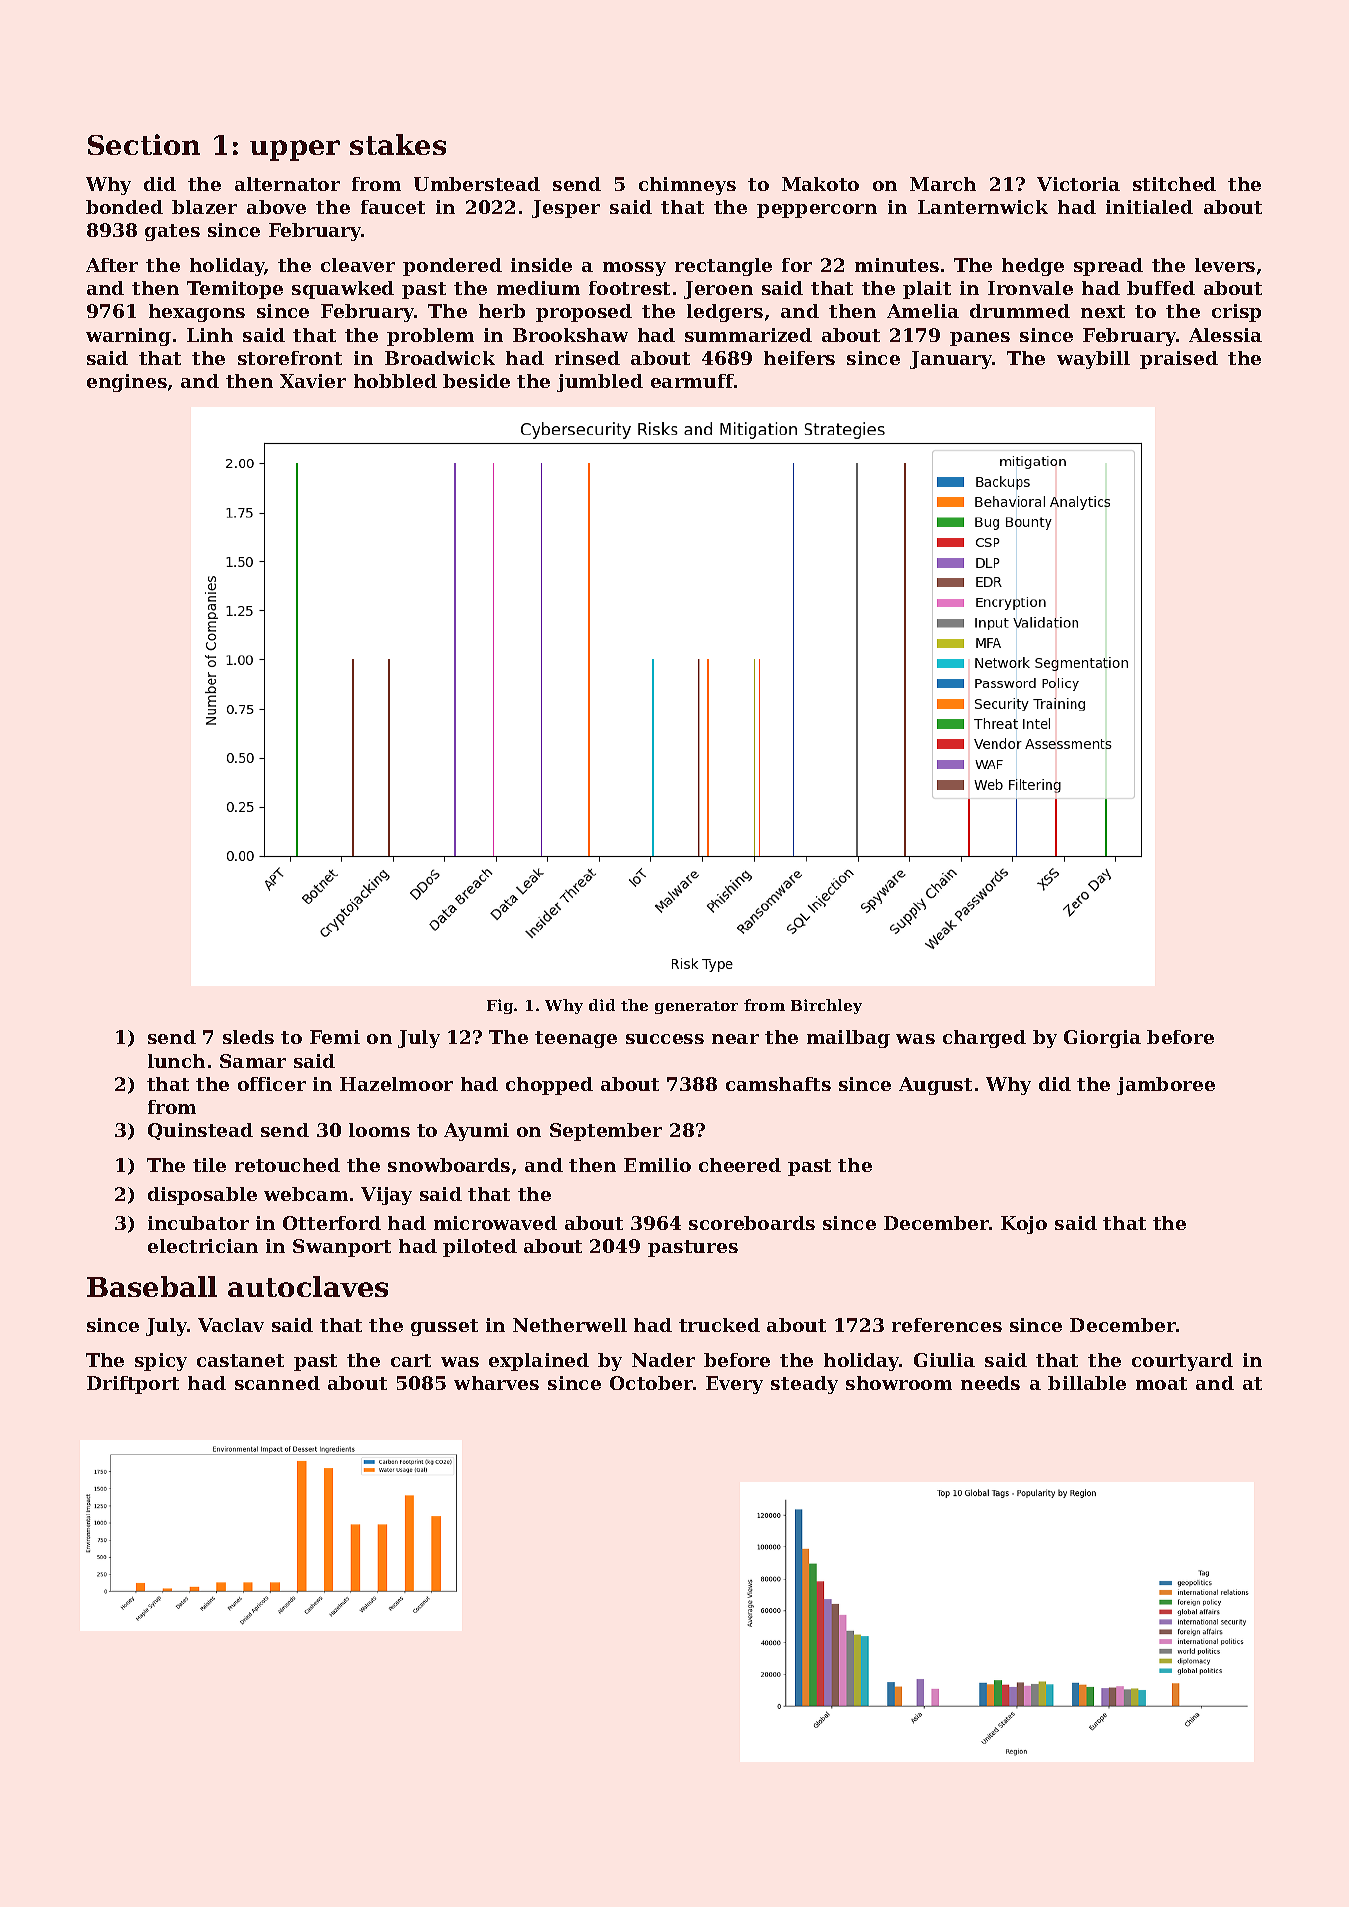 The height and width of the screenshot is (1907, 1349). Describe the element at coordinates (127, 383) in the screenshot. I see `engines` at that location.
